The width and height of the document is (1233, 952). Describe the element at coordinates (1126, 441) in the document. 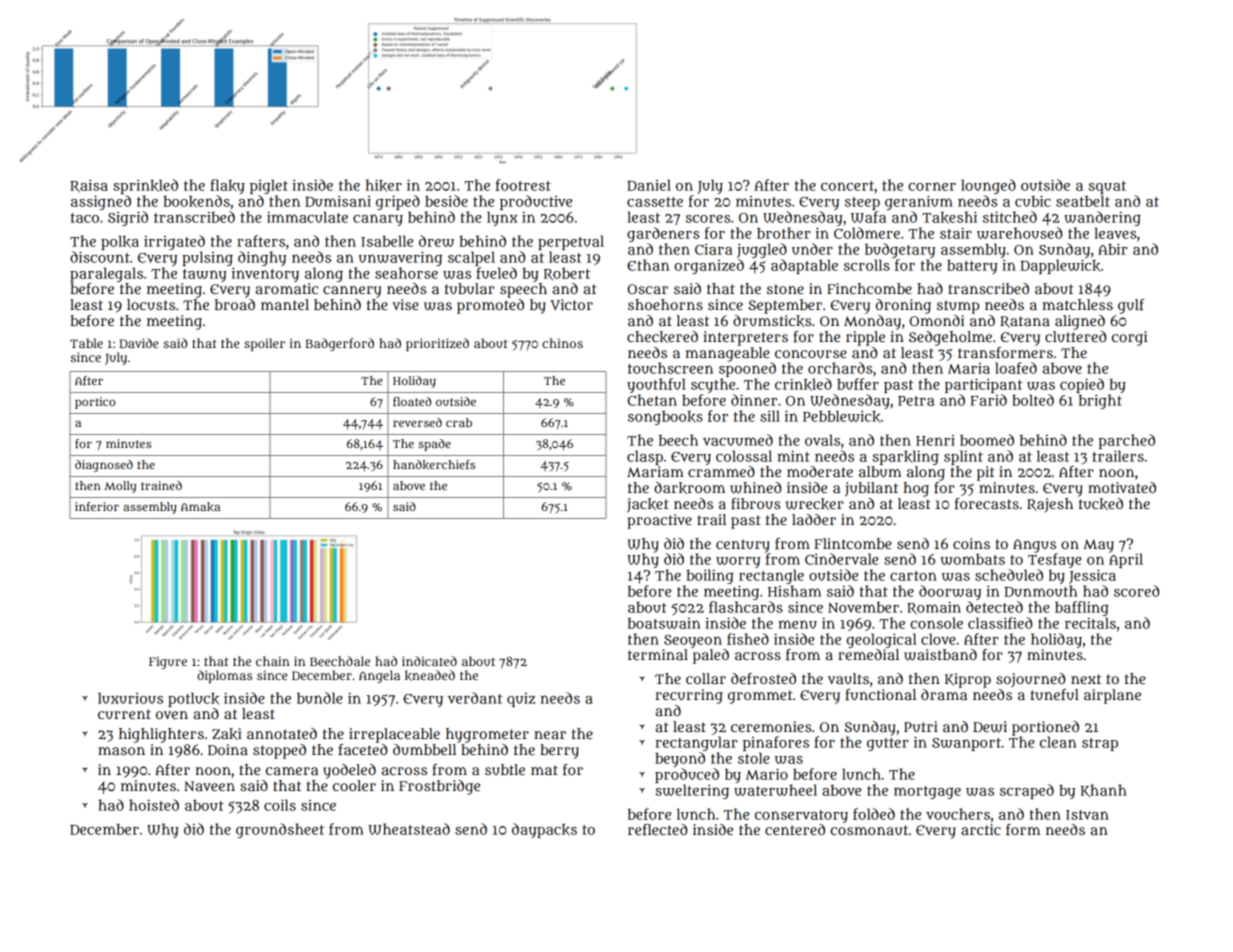

I see `parched` at that location.
